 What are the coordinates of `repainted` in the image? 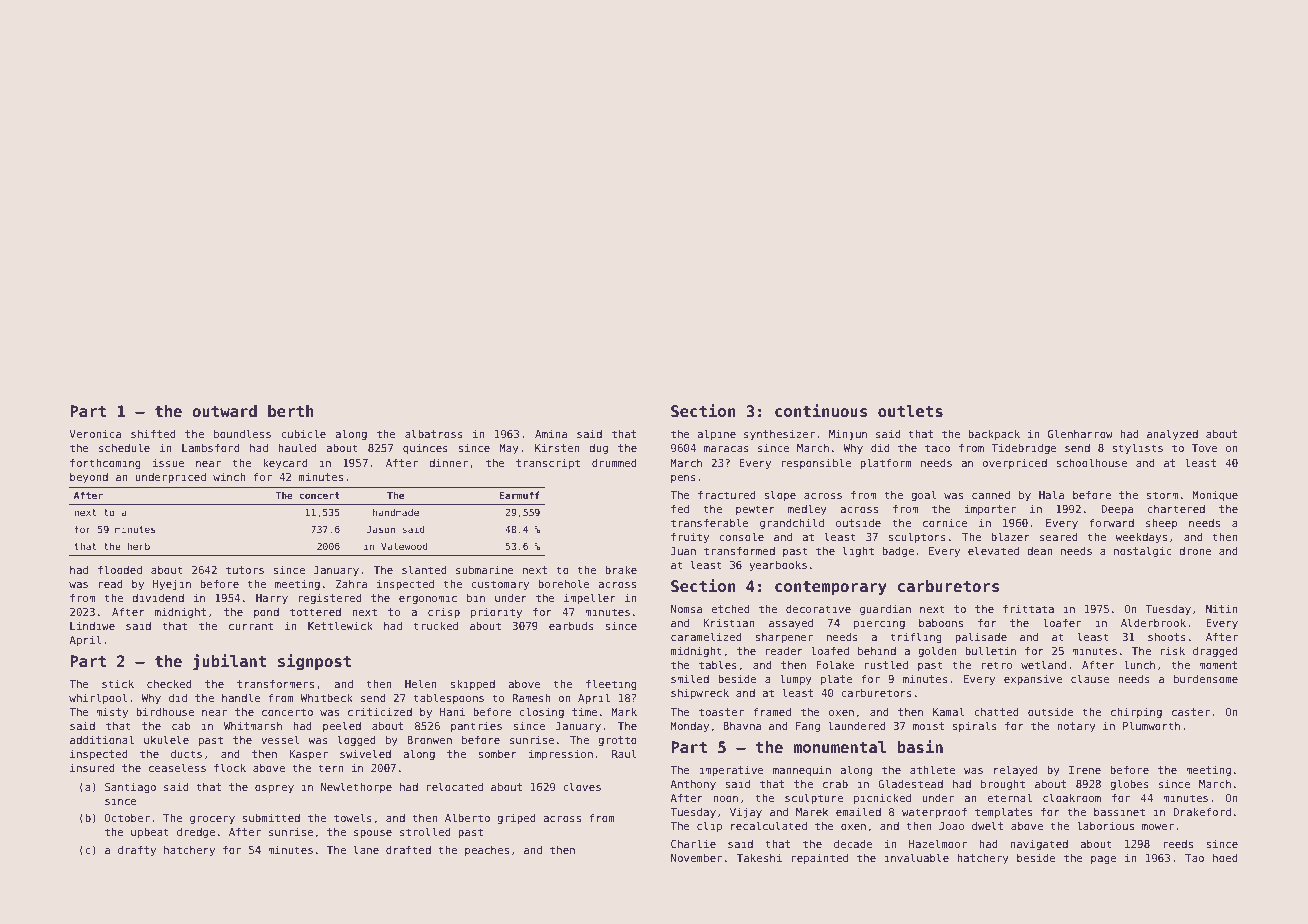 It's located at (820, 859).
